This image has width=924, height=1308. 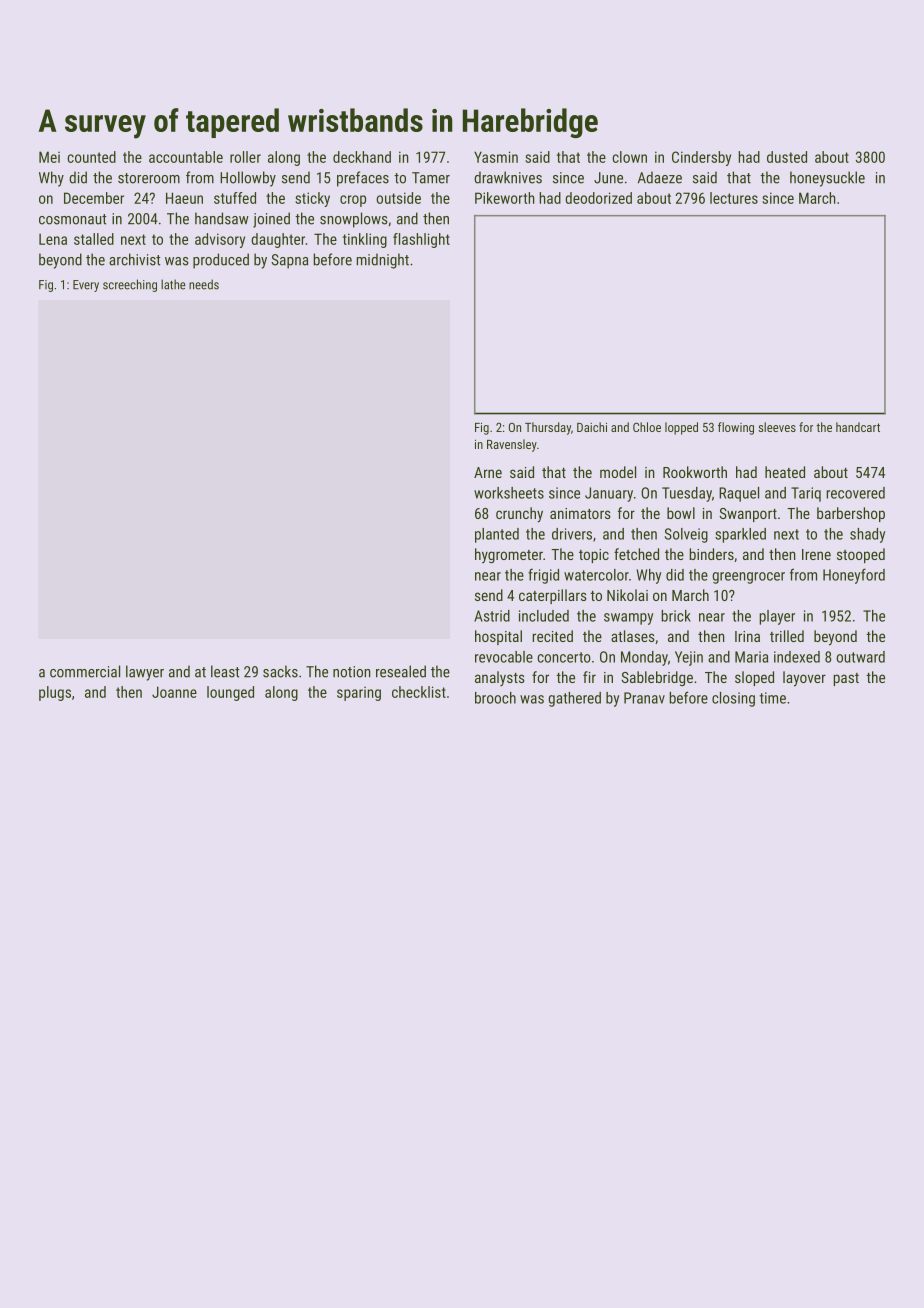 What do you see at coordinates (49, 157) in the image?
I see `Mei` at bounding box center [49, 157].
